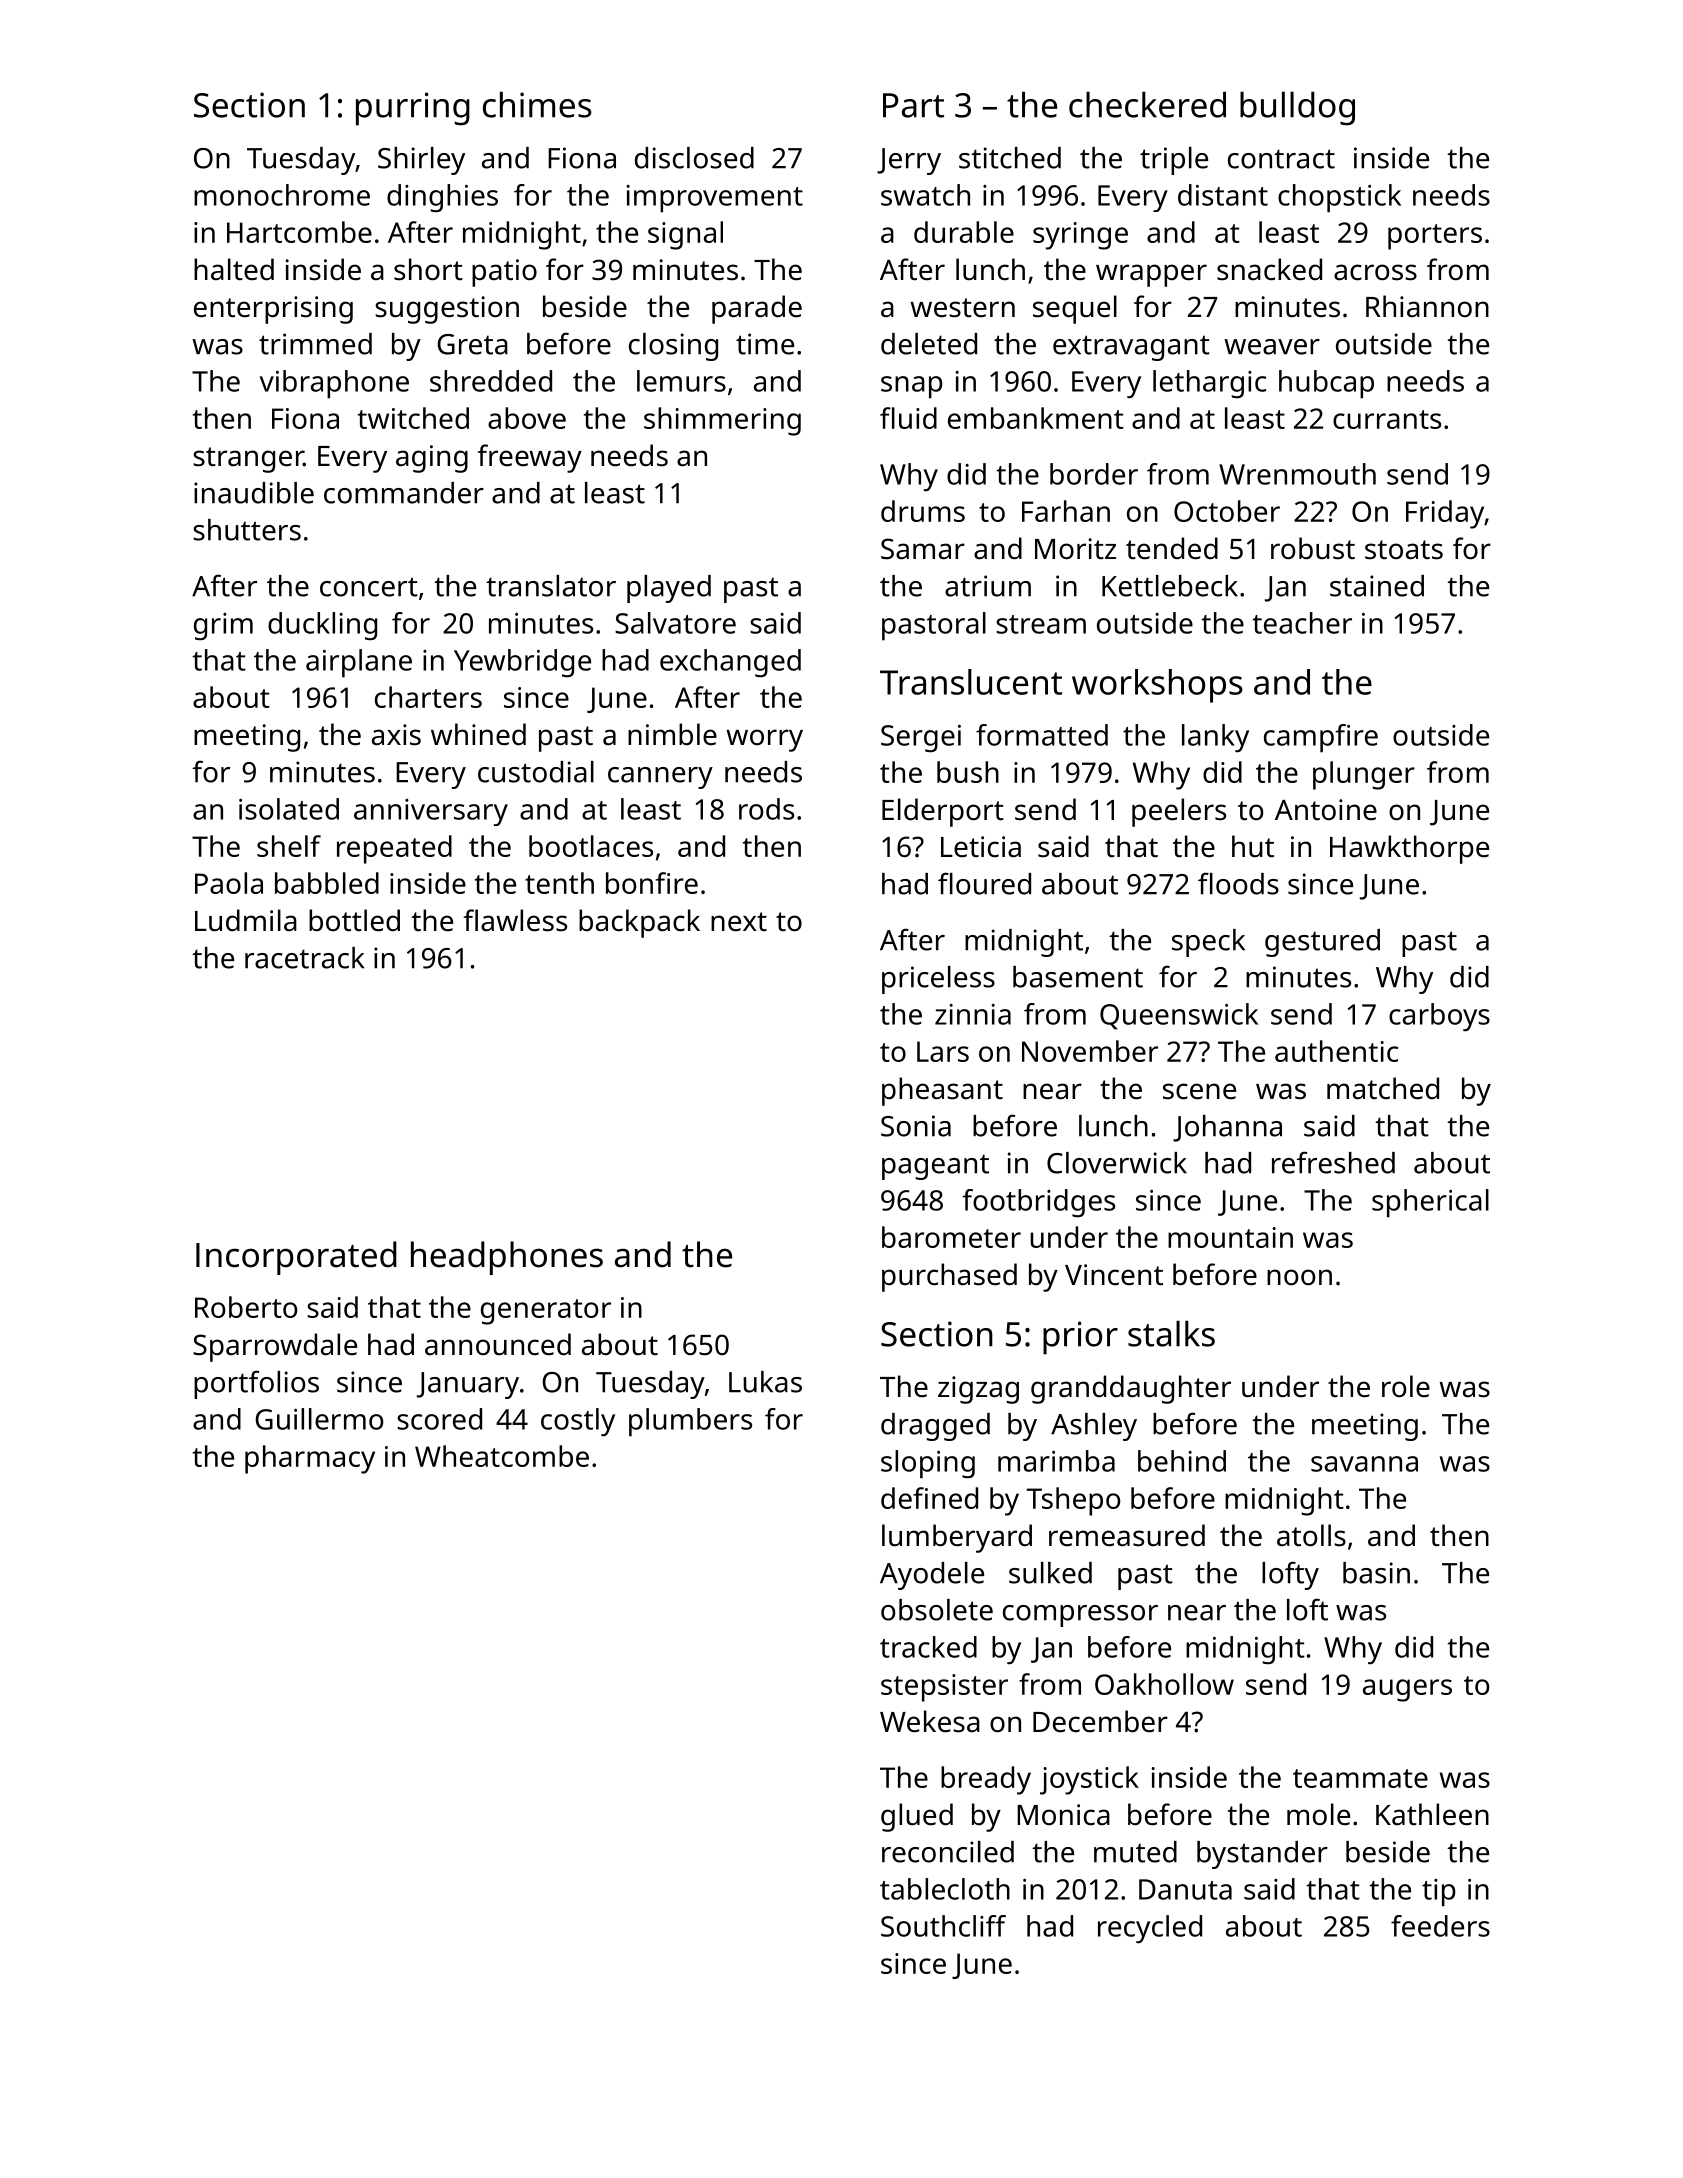 The height and width of the screenshot is (2178, 1683). Describe the element at coordinates (1063, 1815) in the screenshot. I see `Monica` at that location.
